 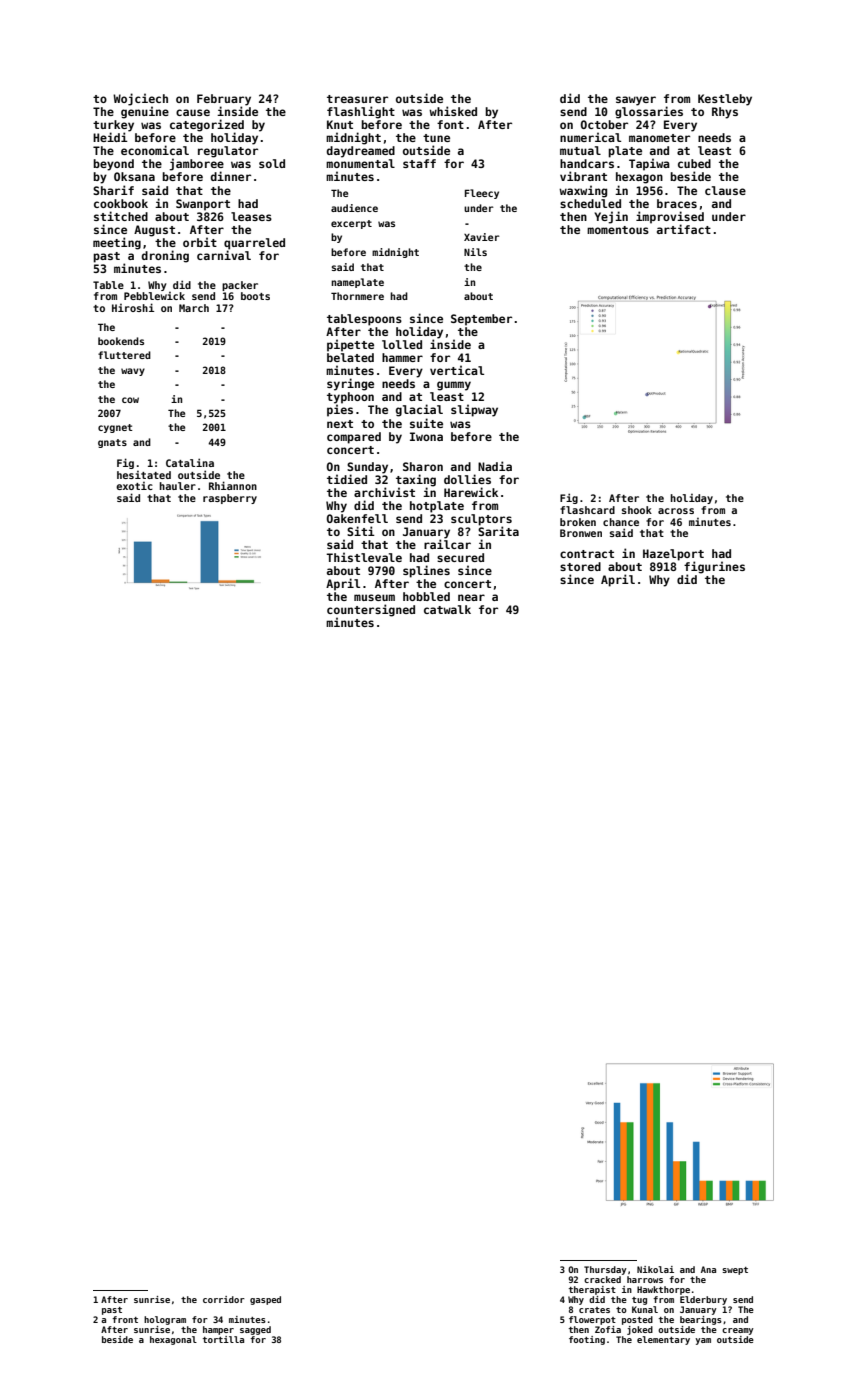 What do you see at coordinates (125, 1319) in the document?
I see `front` at bounding box center [125, 1319].
